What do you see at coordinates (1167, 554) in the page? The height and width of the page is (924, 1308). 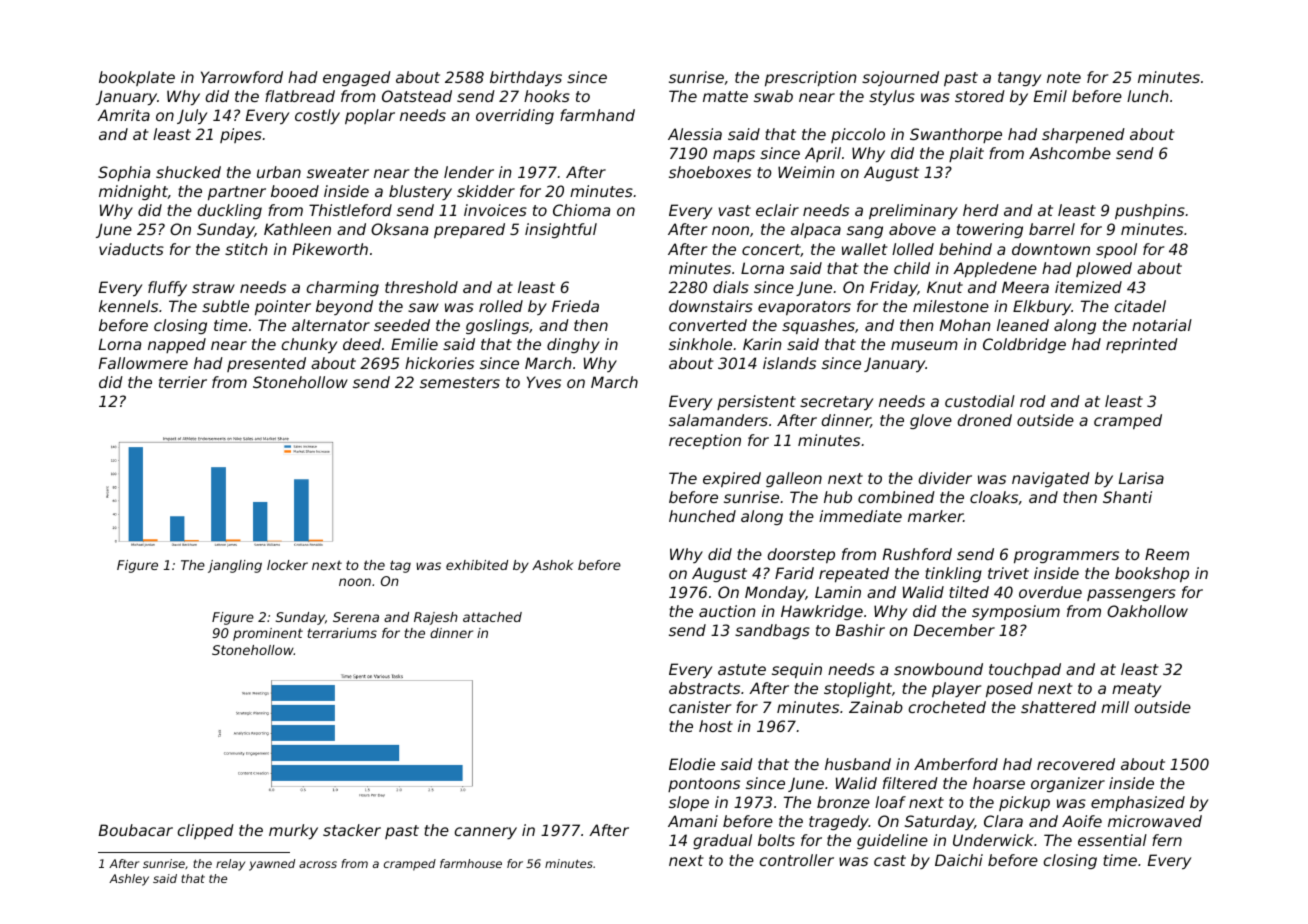 I see `Reem` at bounding box center [1167, 554].
